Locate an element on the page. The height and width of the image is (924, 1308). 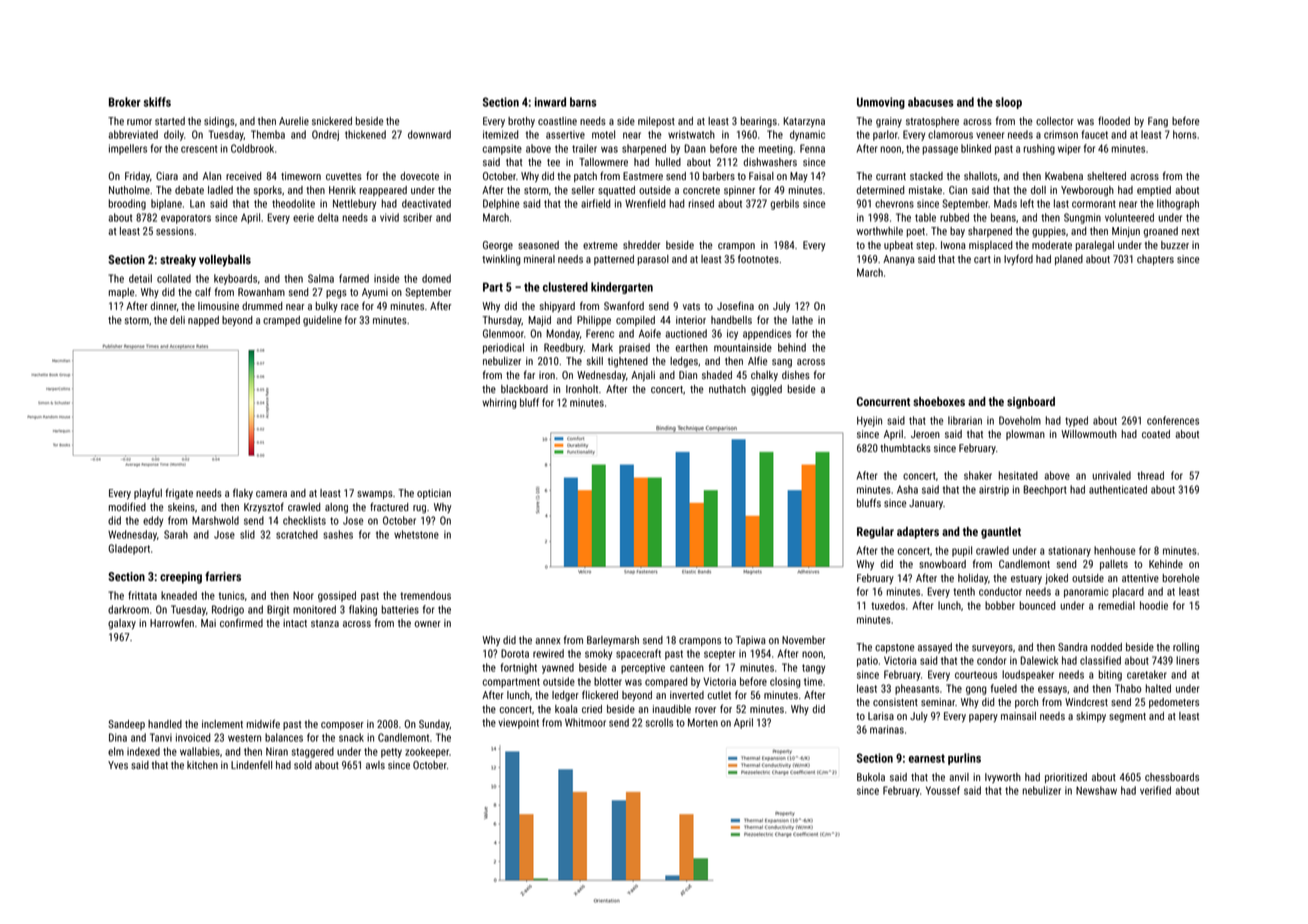
crescent is located at coordinates (199, 149).
